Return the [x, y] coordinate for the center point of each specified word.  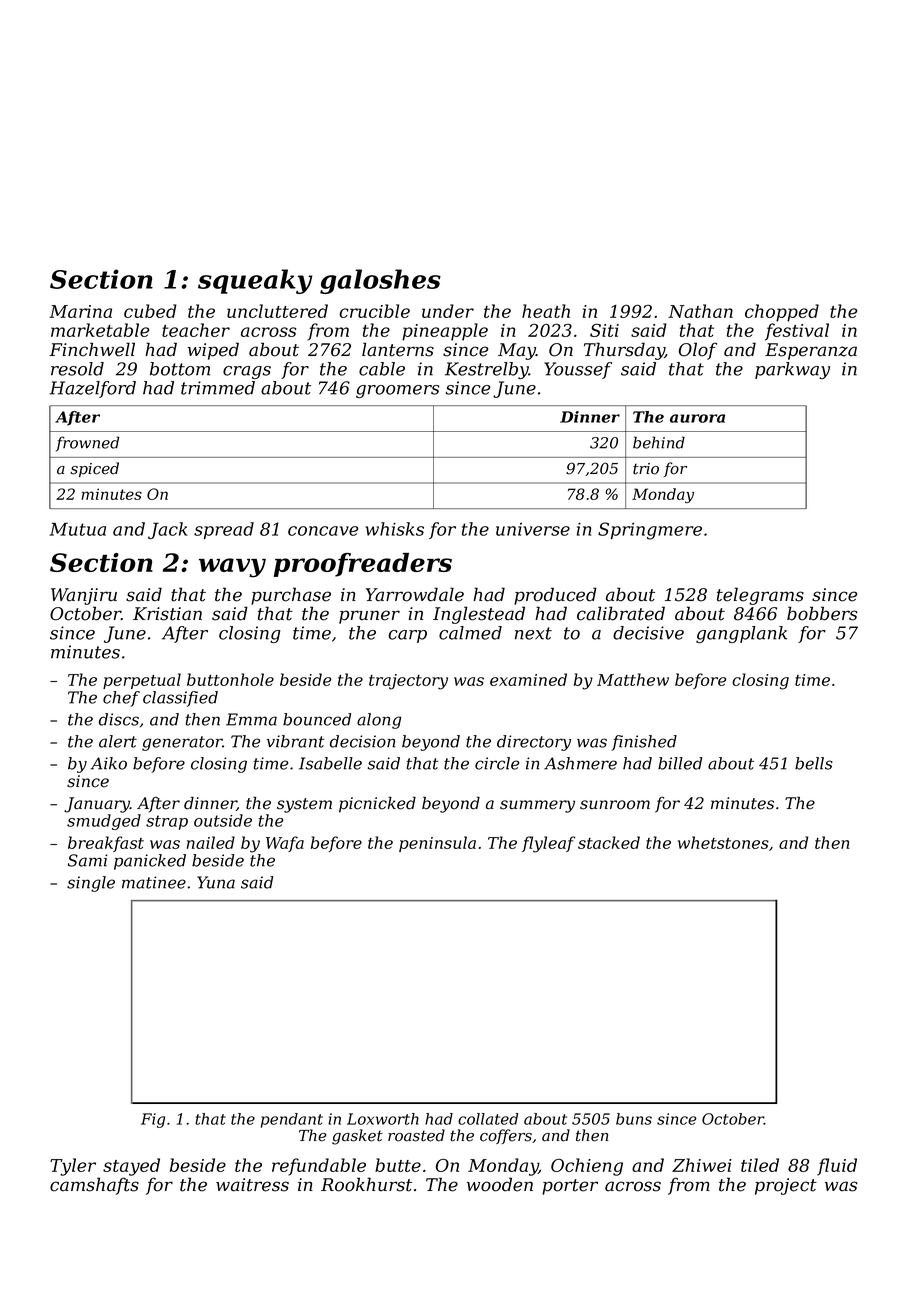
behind [659, 442]
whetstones [723, 842]
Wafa [285, 844]
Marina [80, 311]
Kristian [167, 614]
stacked [609, 842]
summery [537, 806]
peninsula [437, 844]
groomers [397, 391]
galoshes [380, 281]
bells [814, 763]
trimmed [218, 388]
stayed [131, 1167]
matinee [154, 882]
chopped [782, 313]
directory [534, 743]
